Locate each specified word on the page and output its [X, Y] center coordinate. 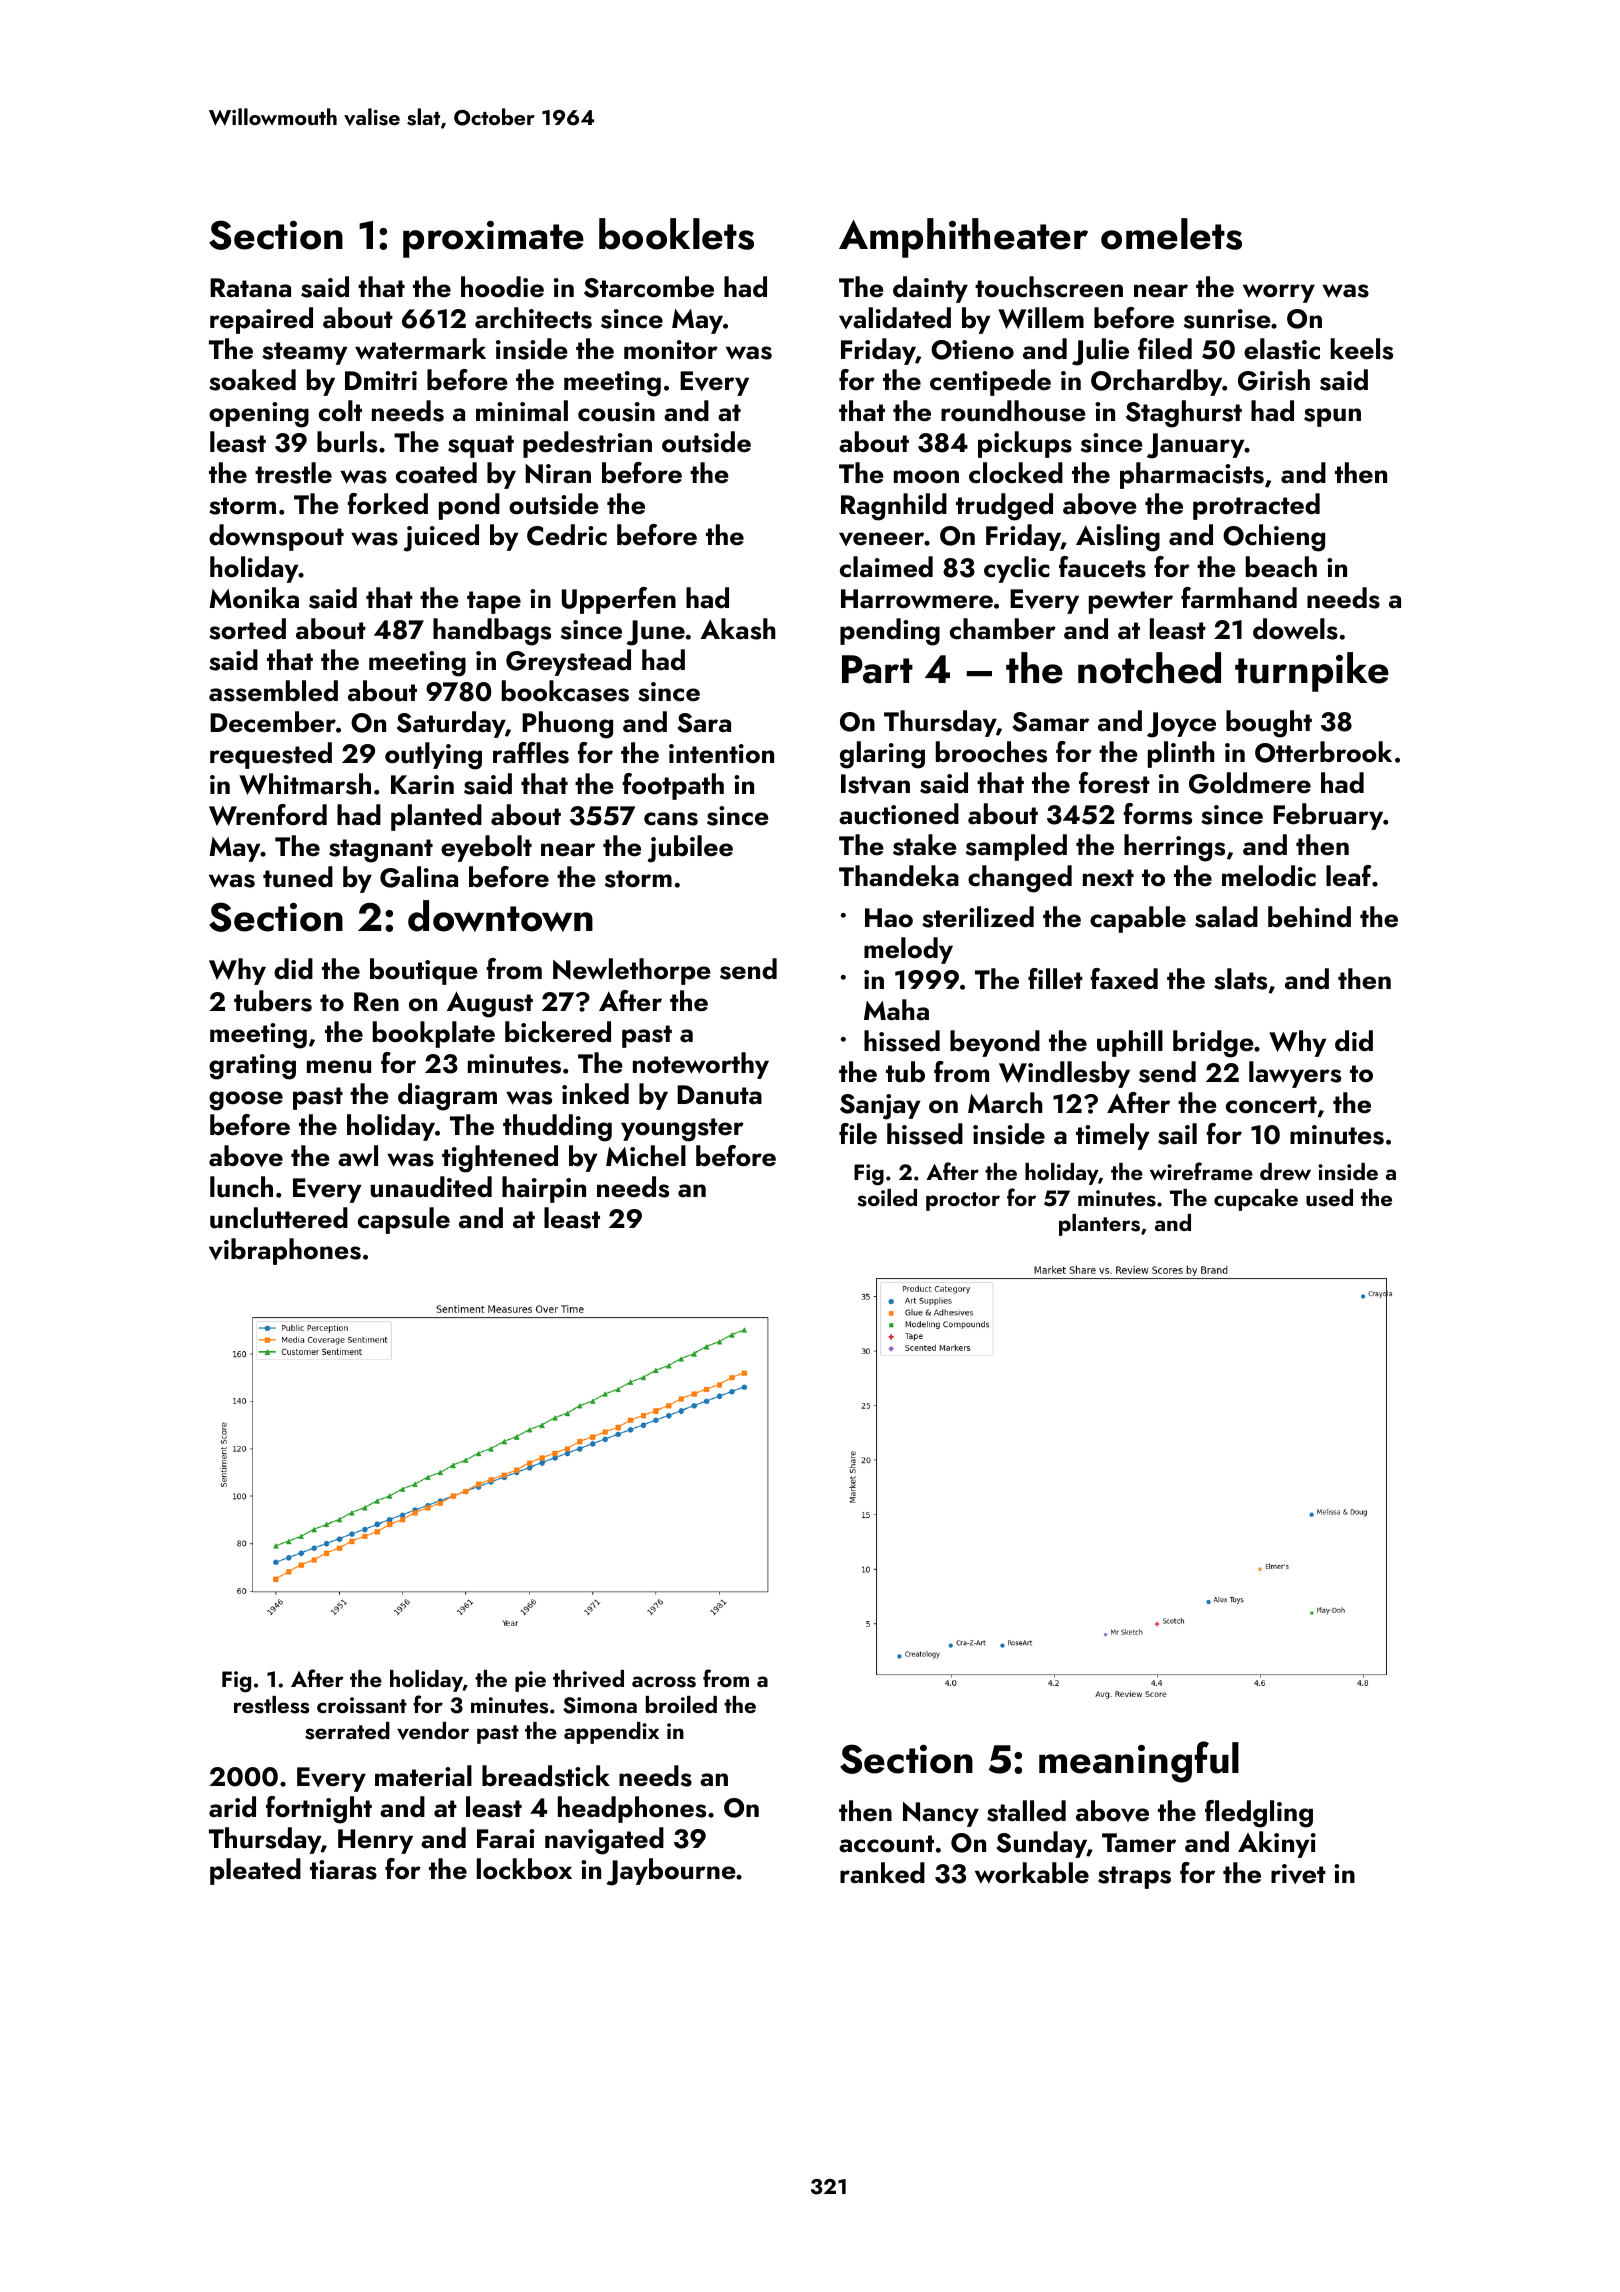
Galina [419, 877]
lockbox [524, 1869]
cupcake [1256, 1200]
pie [530, 1681]
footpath [673, 786]
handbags [492, 632]
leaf [1349, 876]
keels [1362, 349]
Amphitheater [963, 238]
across [664, 1682]
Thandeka [899, 876]
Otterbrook [1323, 752]
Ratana [250, 288]
